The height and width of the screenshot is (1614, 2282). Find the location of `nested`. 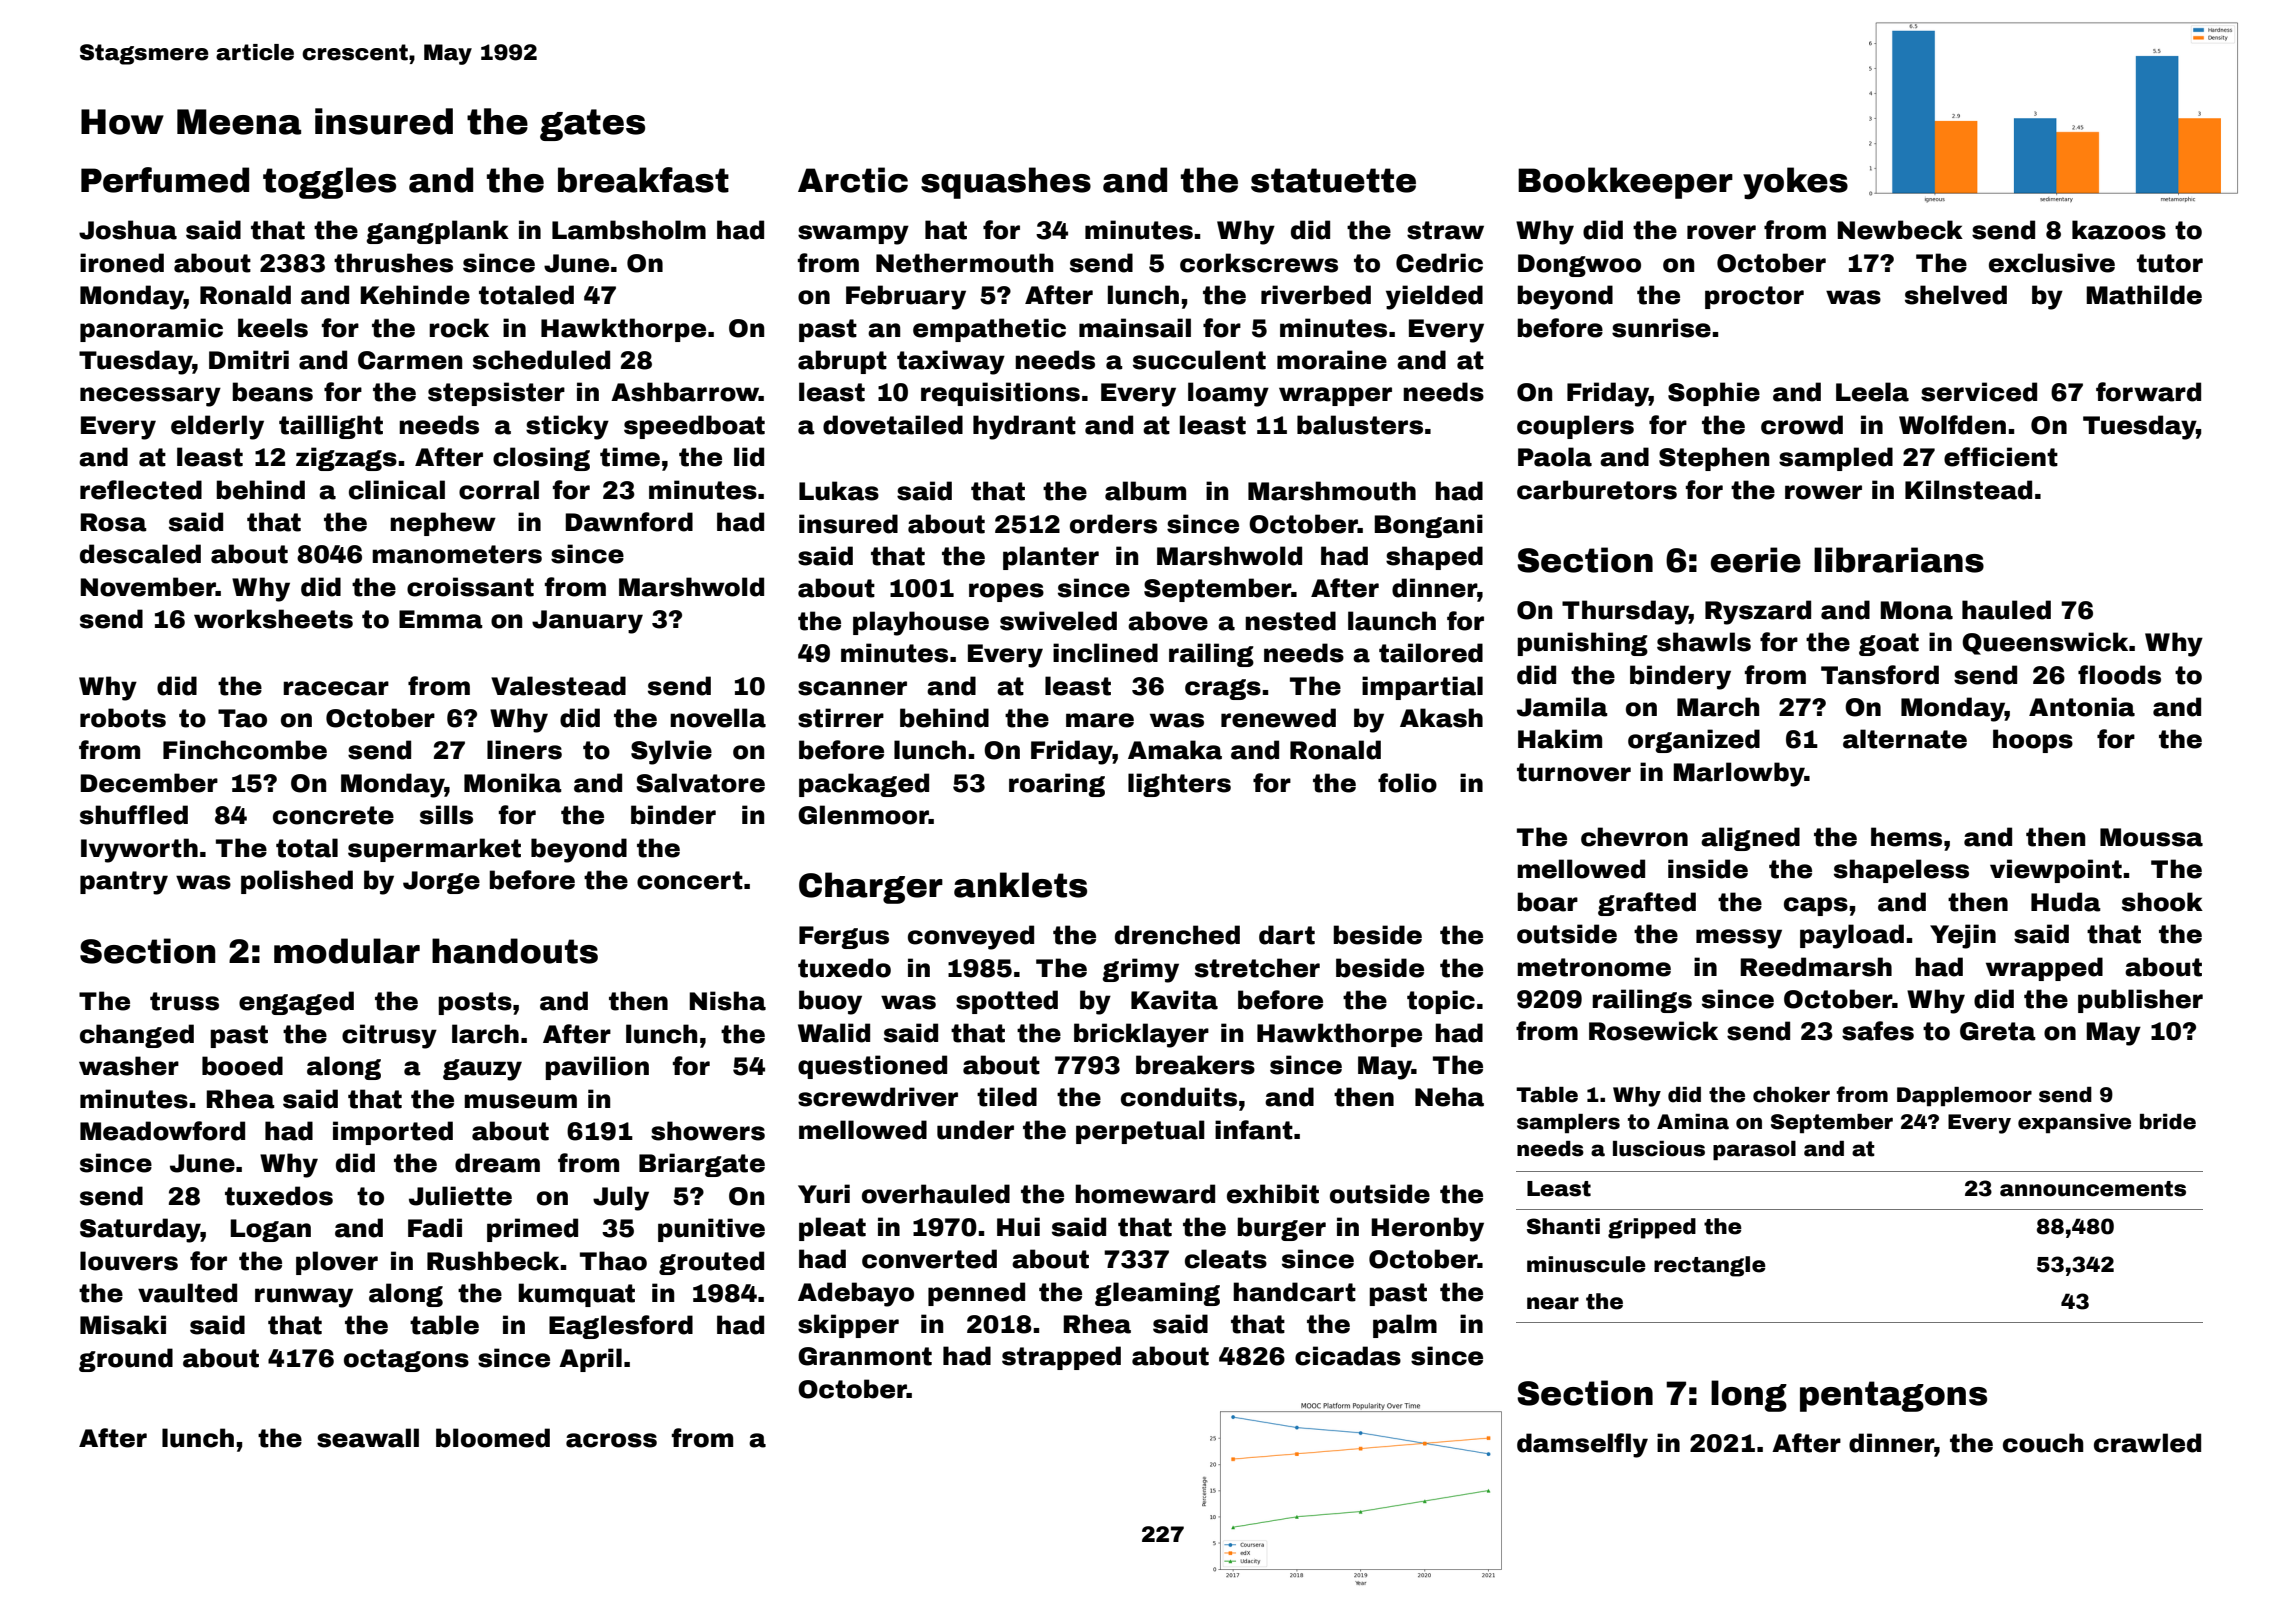

nested is located at coordinates (1290, 621).
